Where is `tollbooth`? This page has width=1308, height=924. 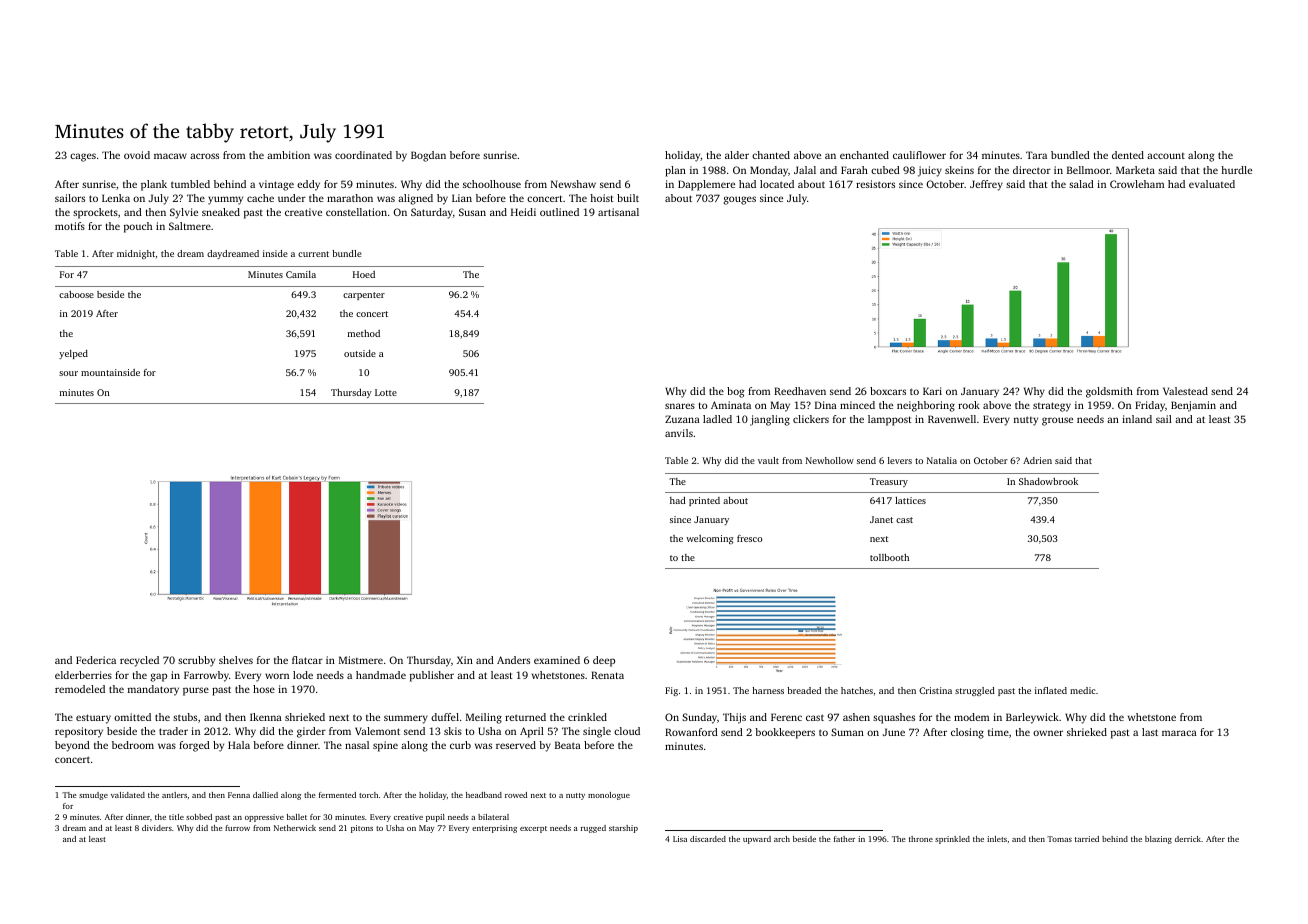 tollbooth is located at coordinates (889, 557).
